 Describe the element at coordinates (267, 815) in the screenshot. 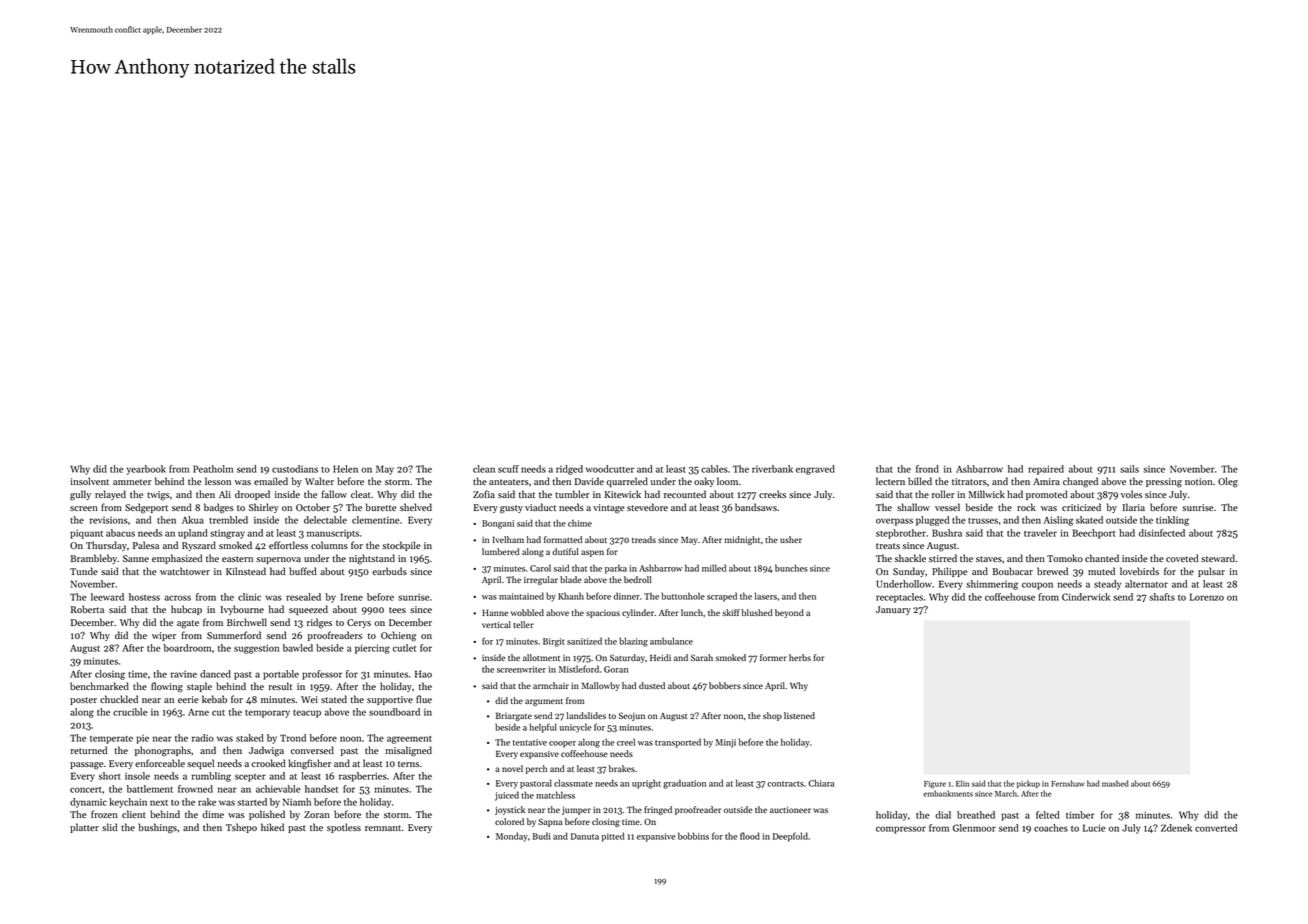

I see `polished` at that location.
